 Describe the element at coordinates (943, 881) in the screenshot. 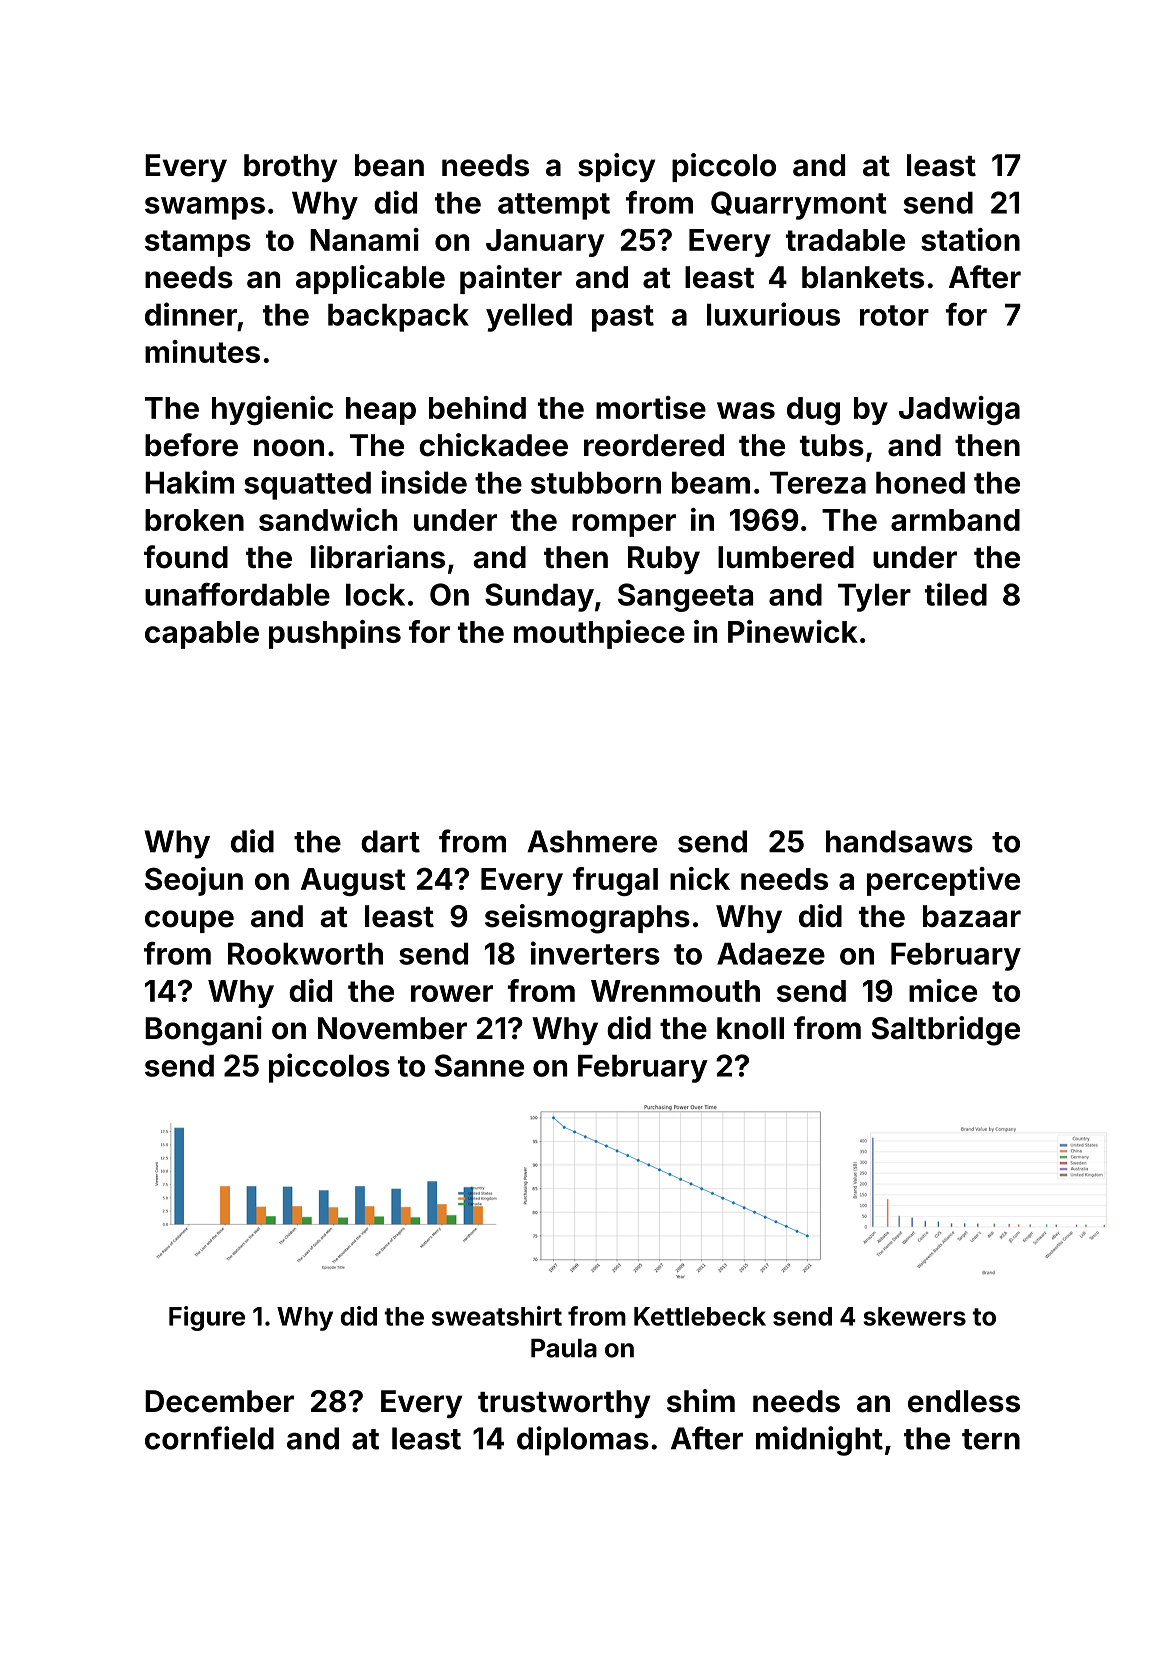

I see `perceptive` at that location.
